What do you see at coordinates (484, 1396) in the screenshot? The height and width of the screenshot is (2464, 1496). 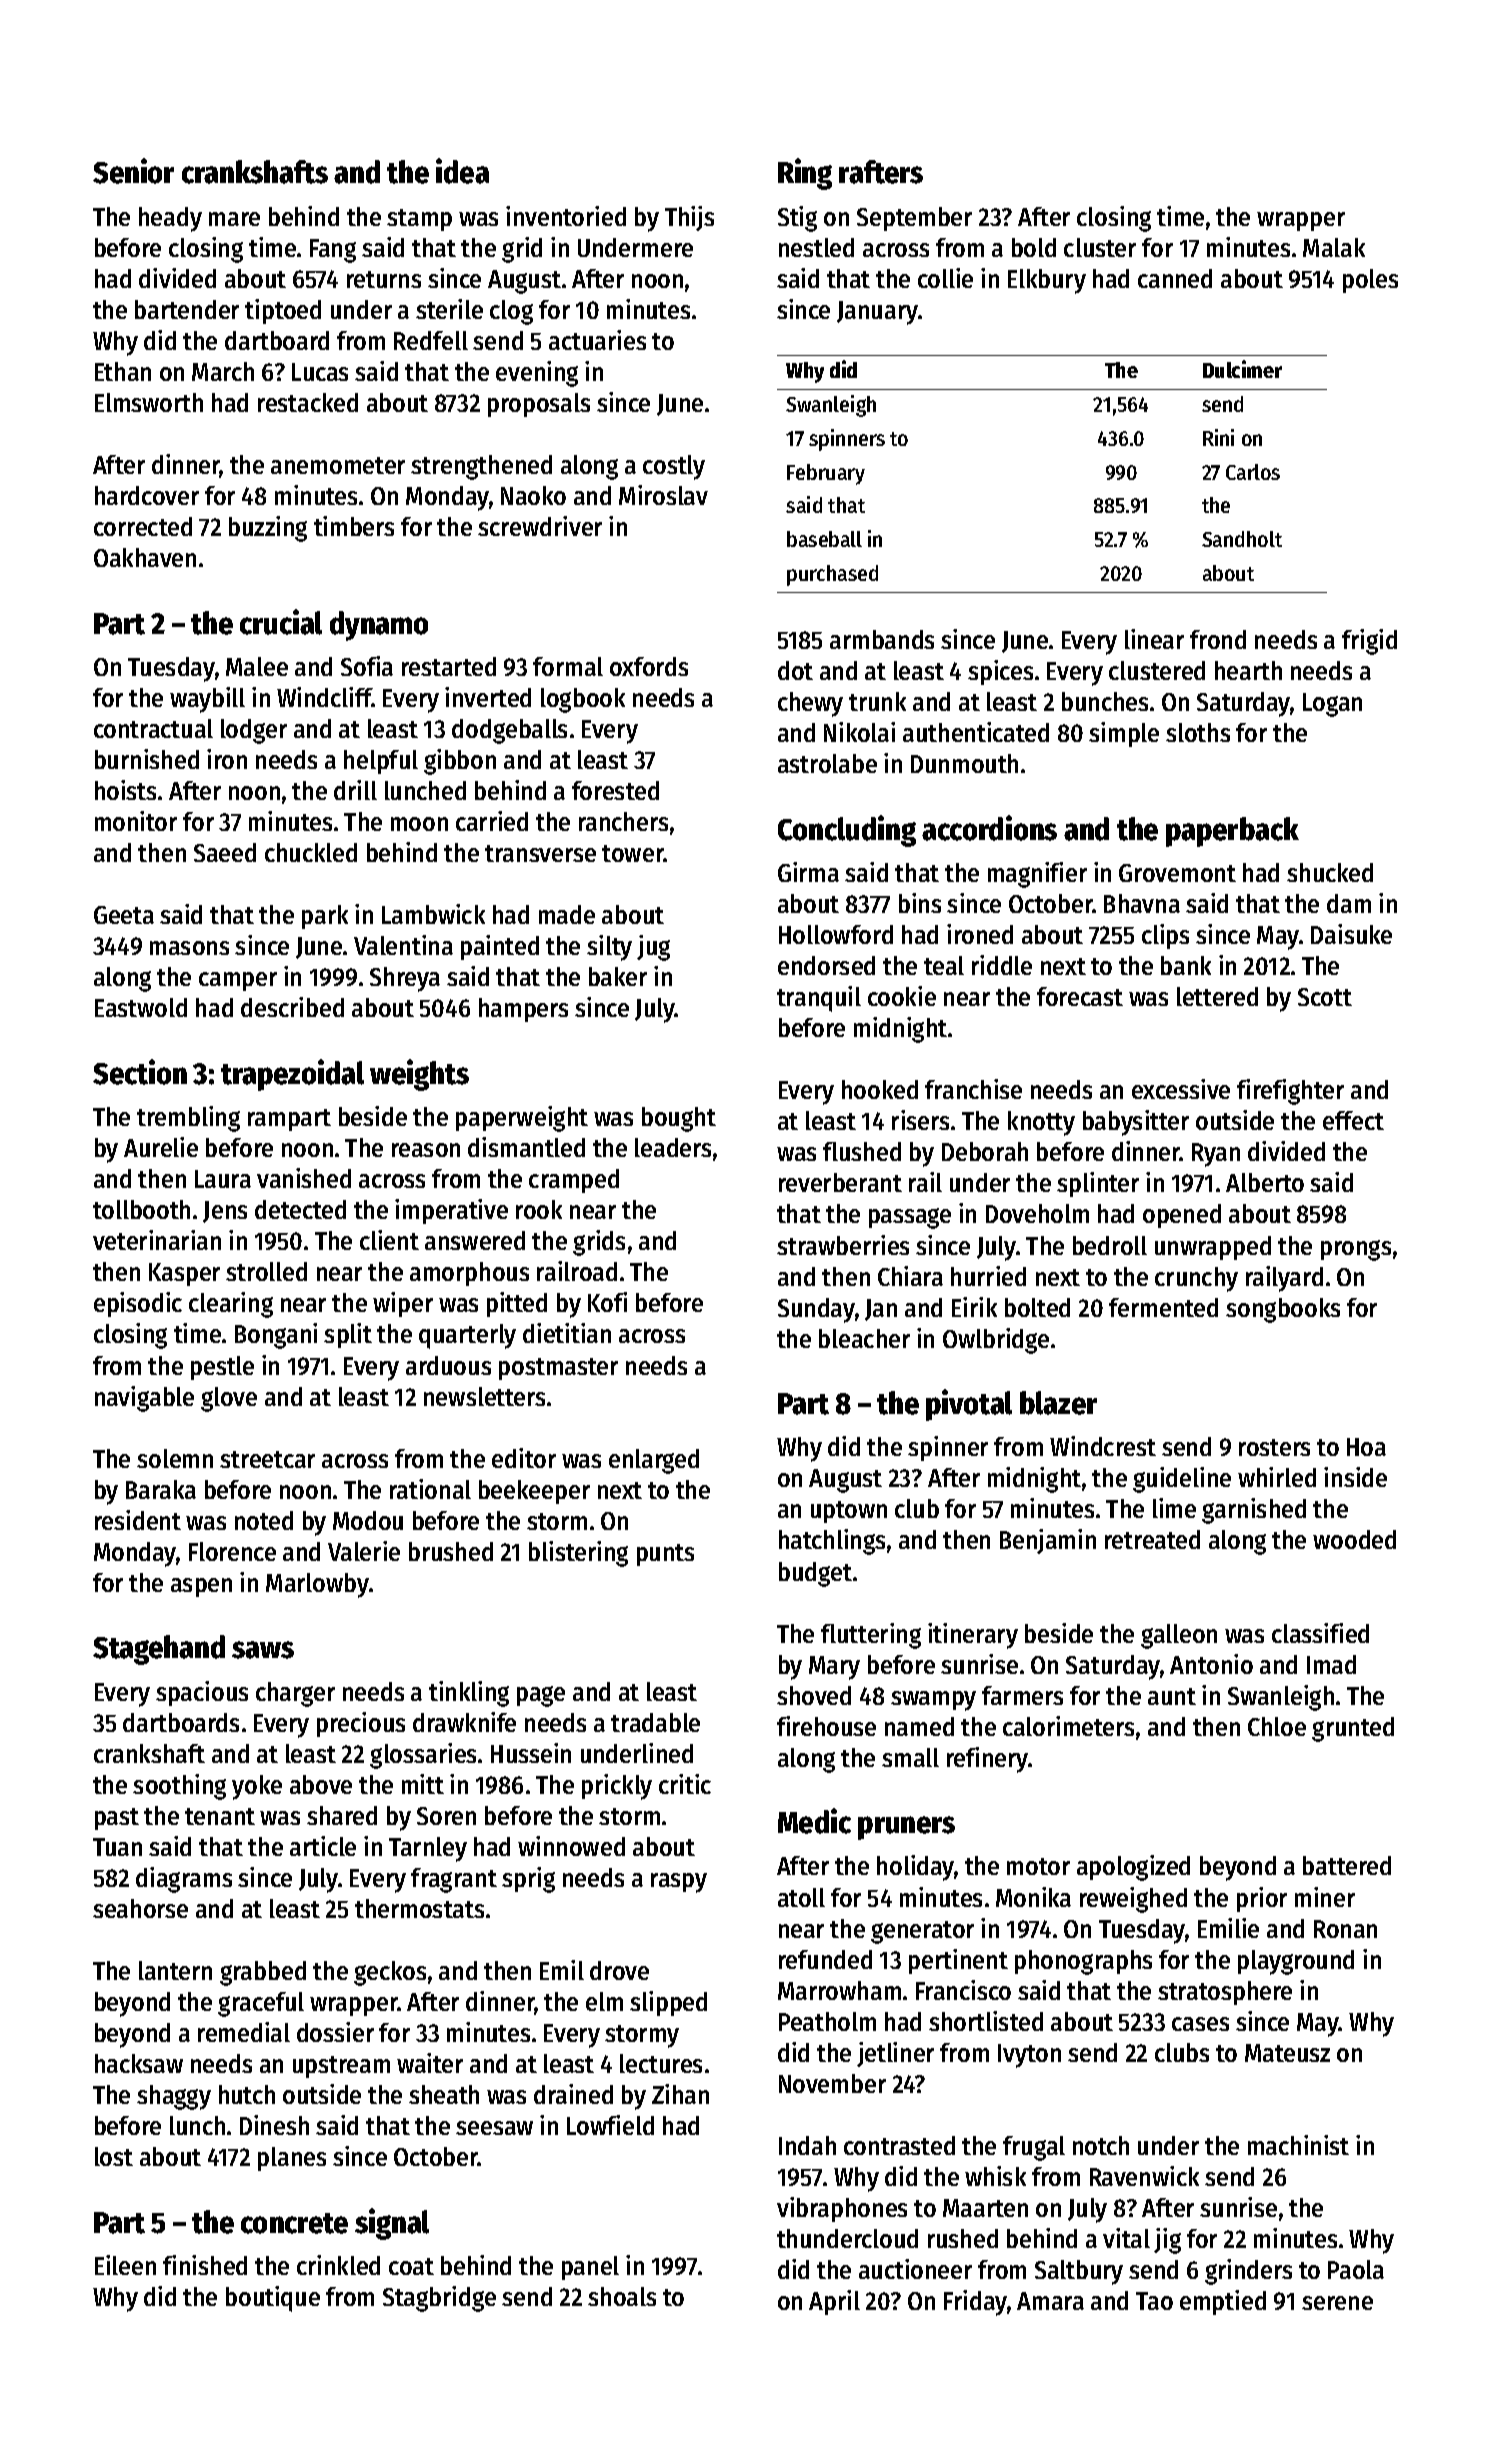 I see `newsletters` at bounding box center [484, 1396].
